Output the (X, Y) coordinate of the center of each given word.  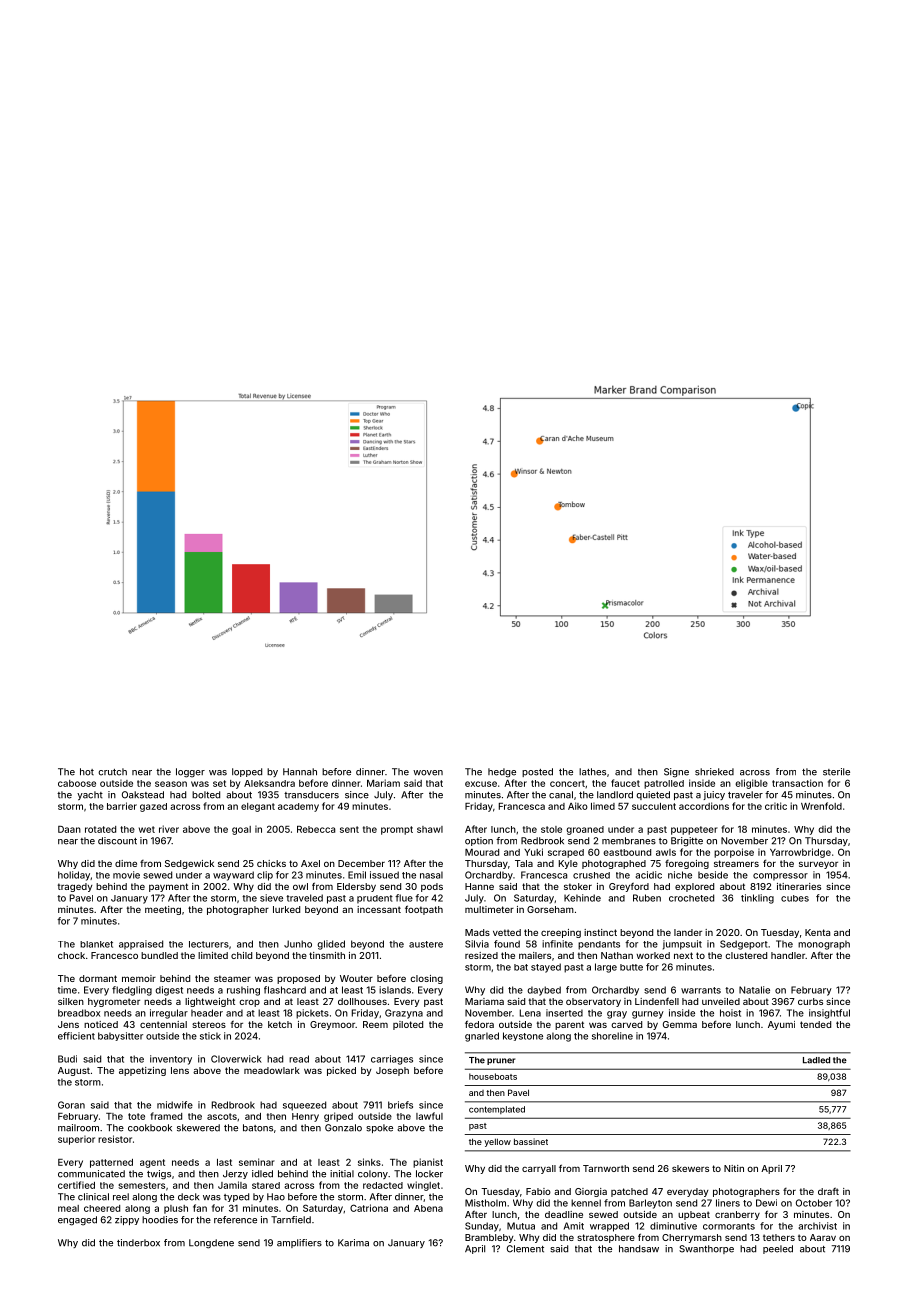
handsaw (639, 1249)
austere (426, 944)
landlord (615, 795)
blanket (96, 944)
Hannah (300, 772)
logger (190, 773)
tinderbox (138, 1243)
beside (713, 875)
